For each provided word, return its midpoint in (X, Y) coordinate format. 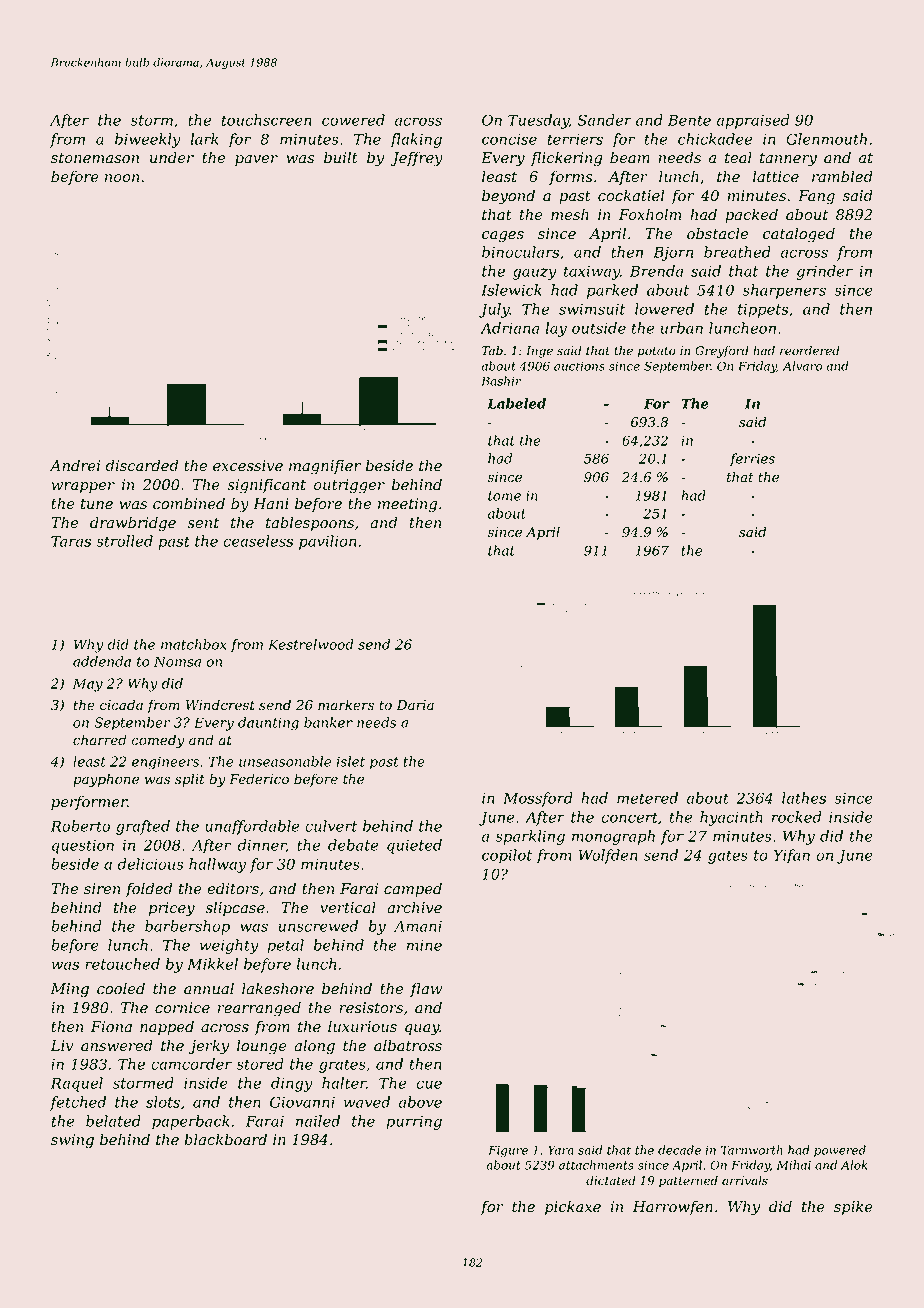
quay (422, 1030)
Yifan (792, 856)
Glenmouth (826, 139)
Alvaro (802, 366)
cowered (353, 120)
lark (204, 139)
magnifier (325, 467)
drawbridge (133, 524)
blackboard (225, 1139)
